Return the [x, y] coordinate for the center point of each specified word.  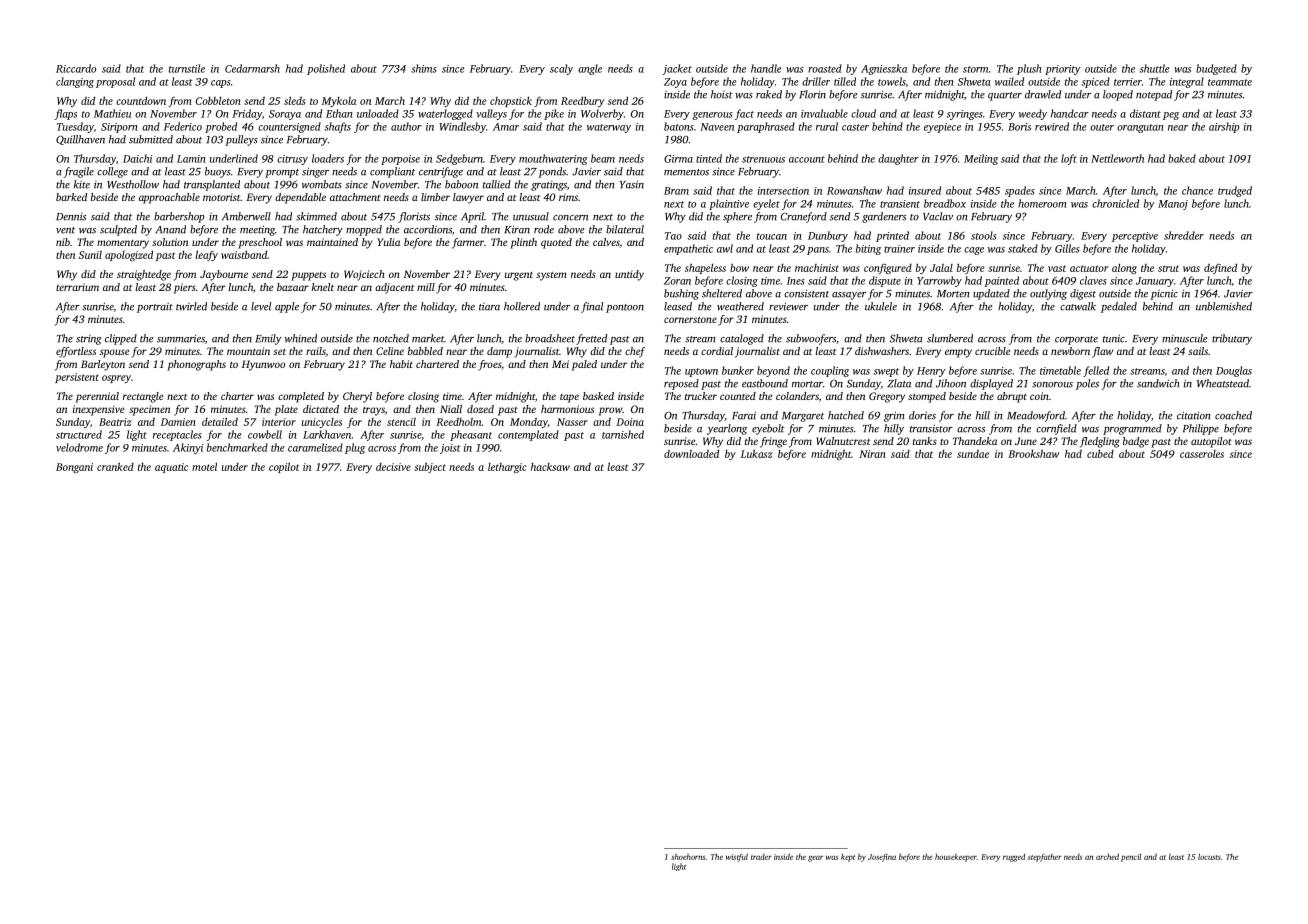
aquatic [171, 468]
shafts [338, 127]
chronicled [1115, 203]
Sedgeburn [459, 159]
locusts [1209, 856]
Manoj [1173, 205]
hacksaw [550, 467]
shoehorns [688, 857]
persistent [77, 378]
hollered [522, 306]
